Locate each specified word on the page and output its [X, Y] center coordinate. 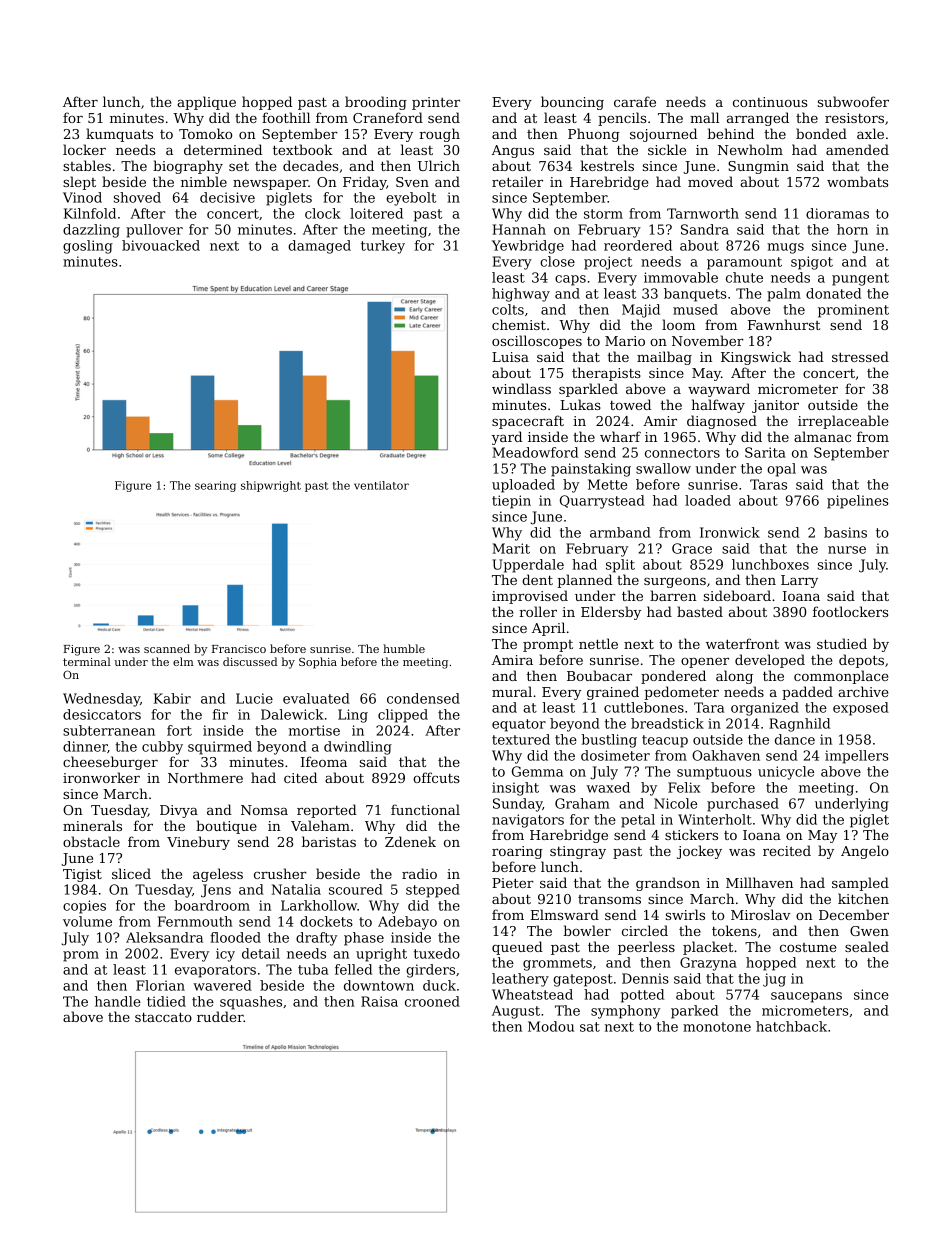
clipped [403, 716]
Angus [513, 151]
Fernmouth [195, 921]
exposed [861, 709]
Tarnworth [703, 213]
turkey [383, 247]
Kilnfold [90, 213]
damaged [319, 247]
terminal [87, 661]
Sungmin [758, 167]
